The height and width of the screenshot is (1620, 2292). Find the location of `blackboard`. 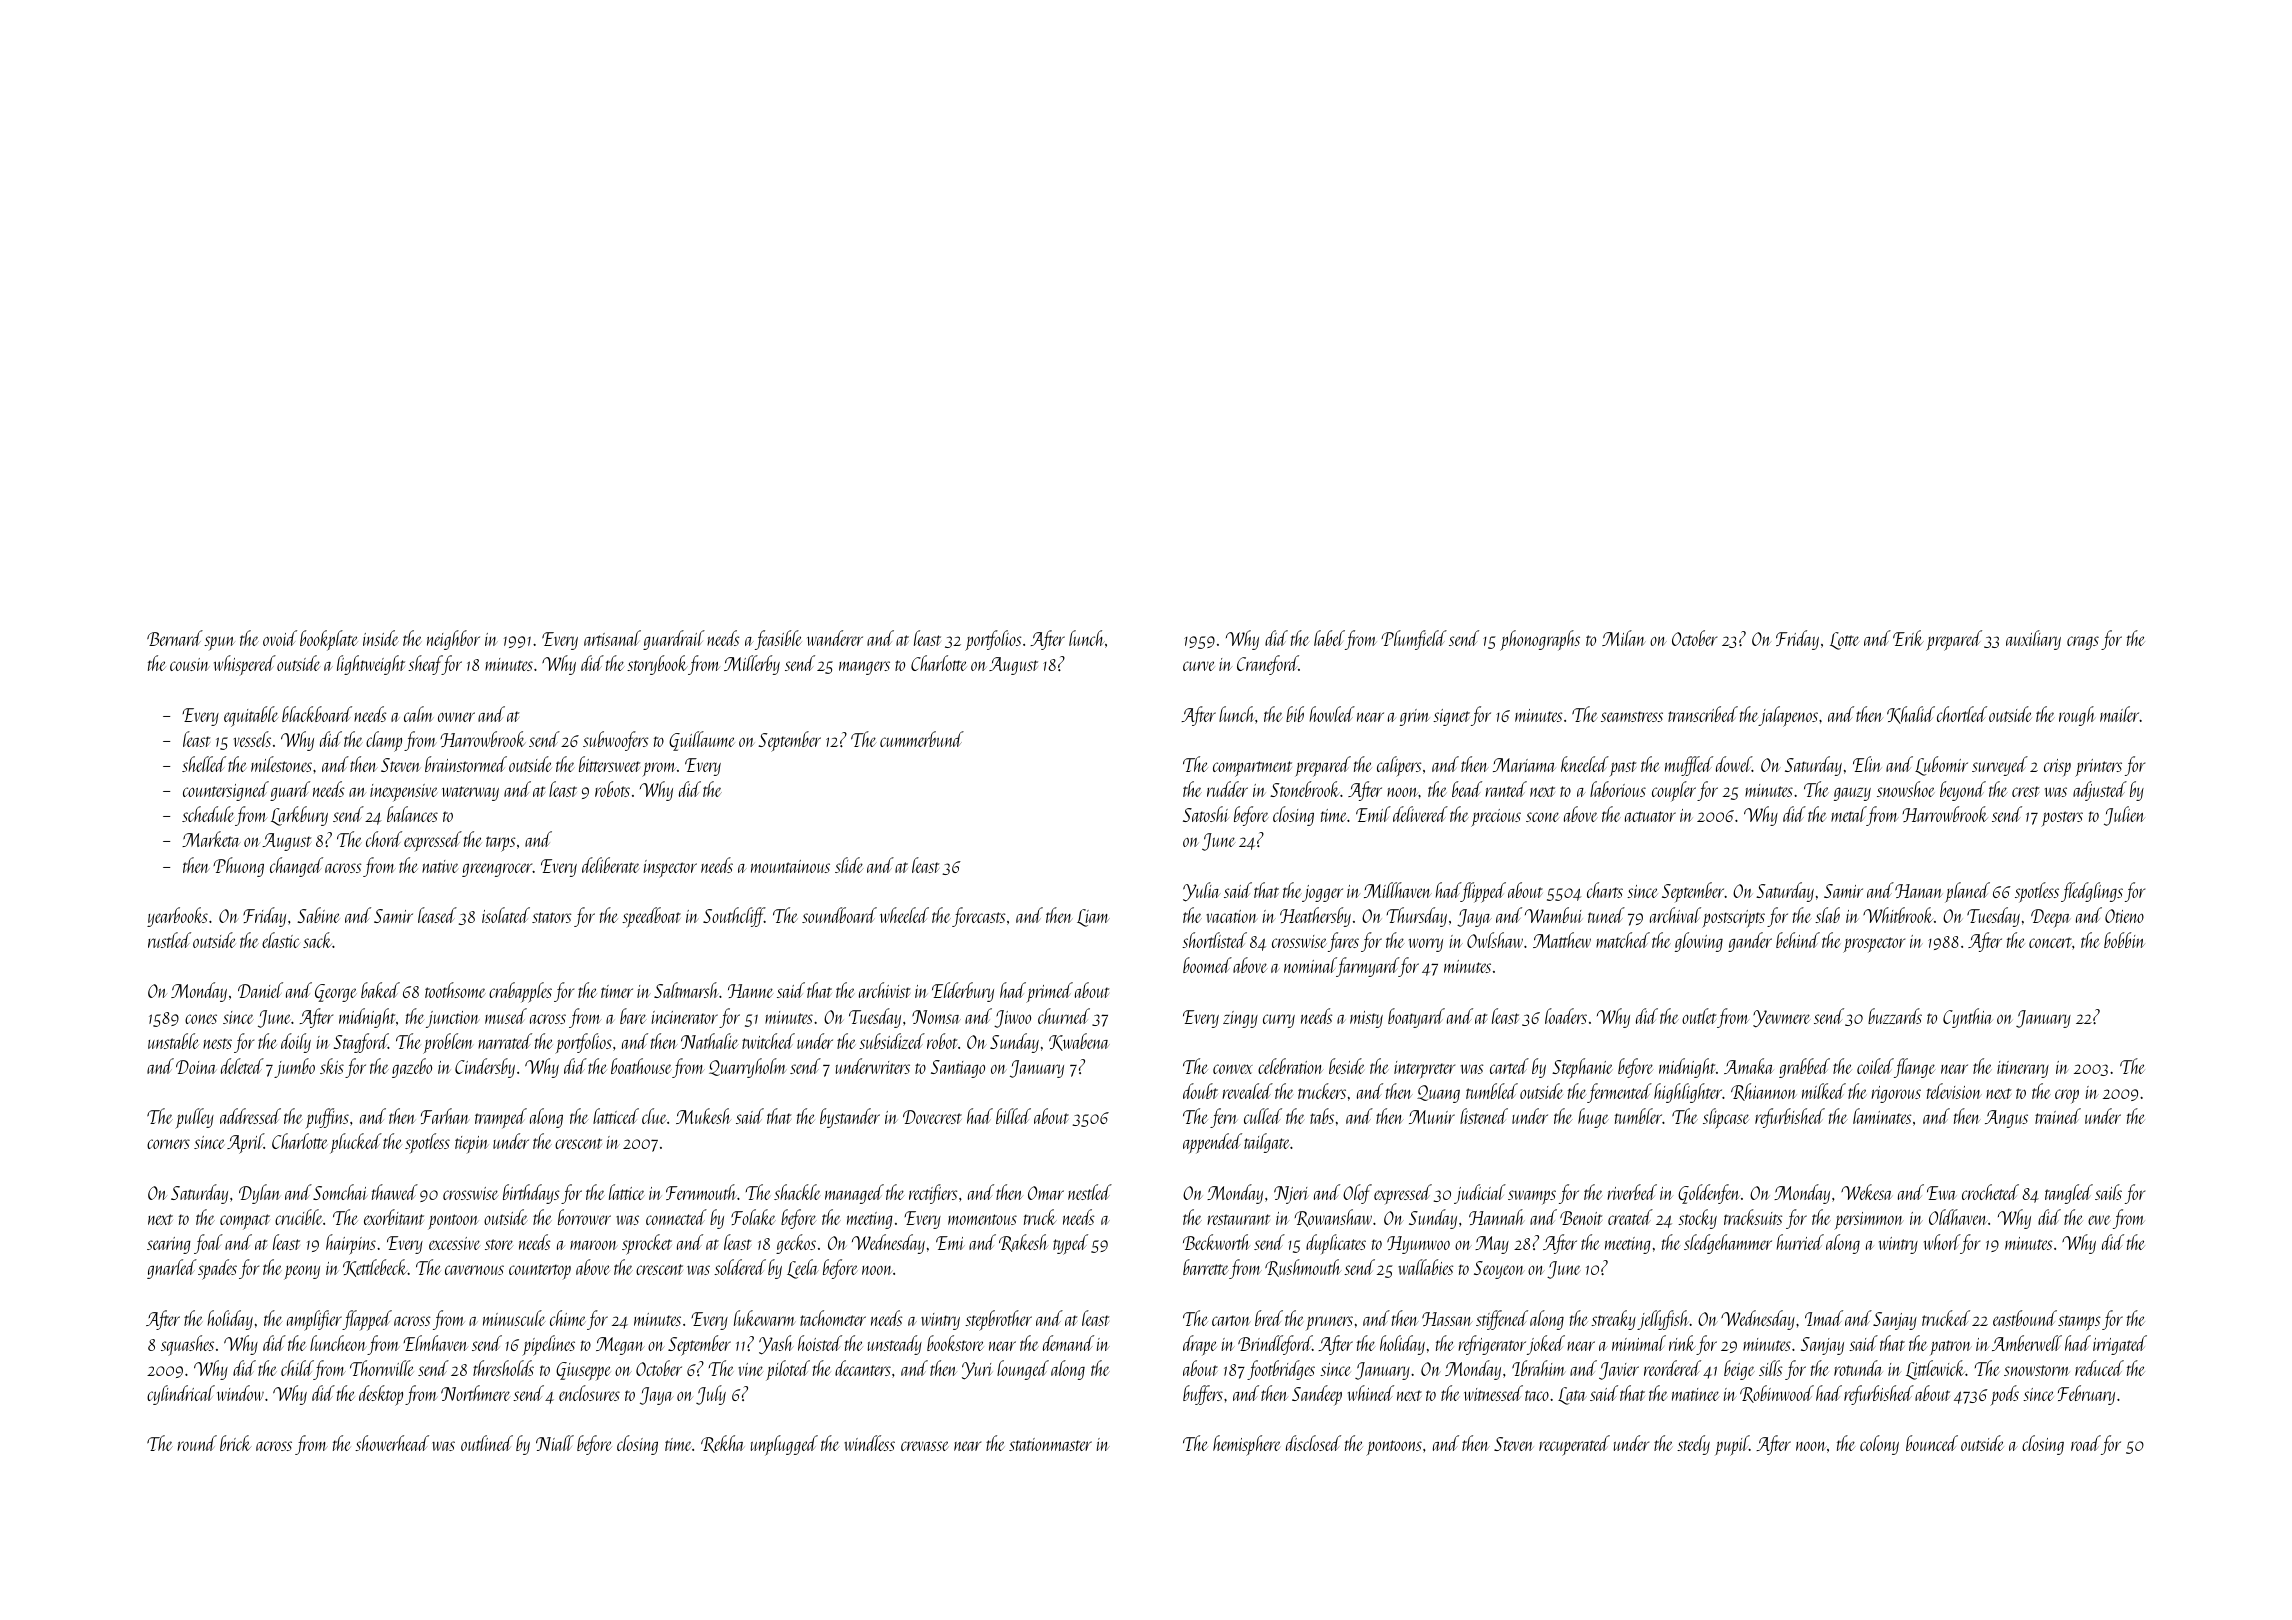

blackboard is located at coordinates (317, 714).
